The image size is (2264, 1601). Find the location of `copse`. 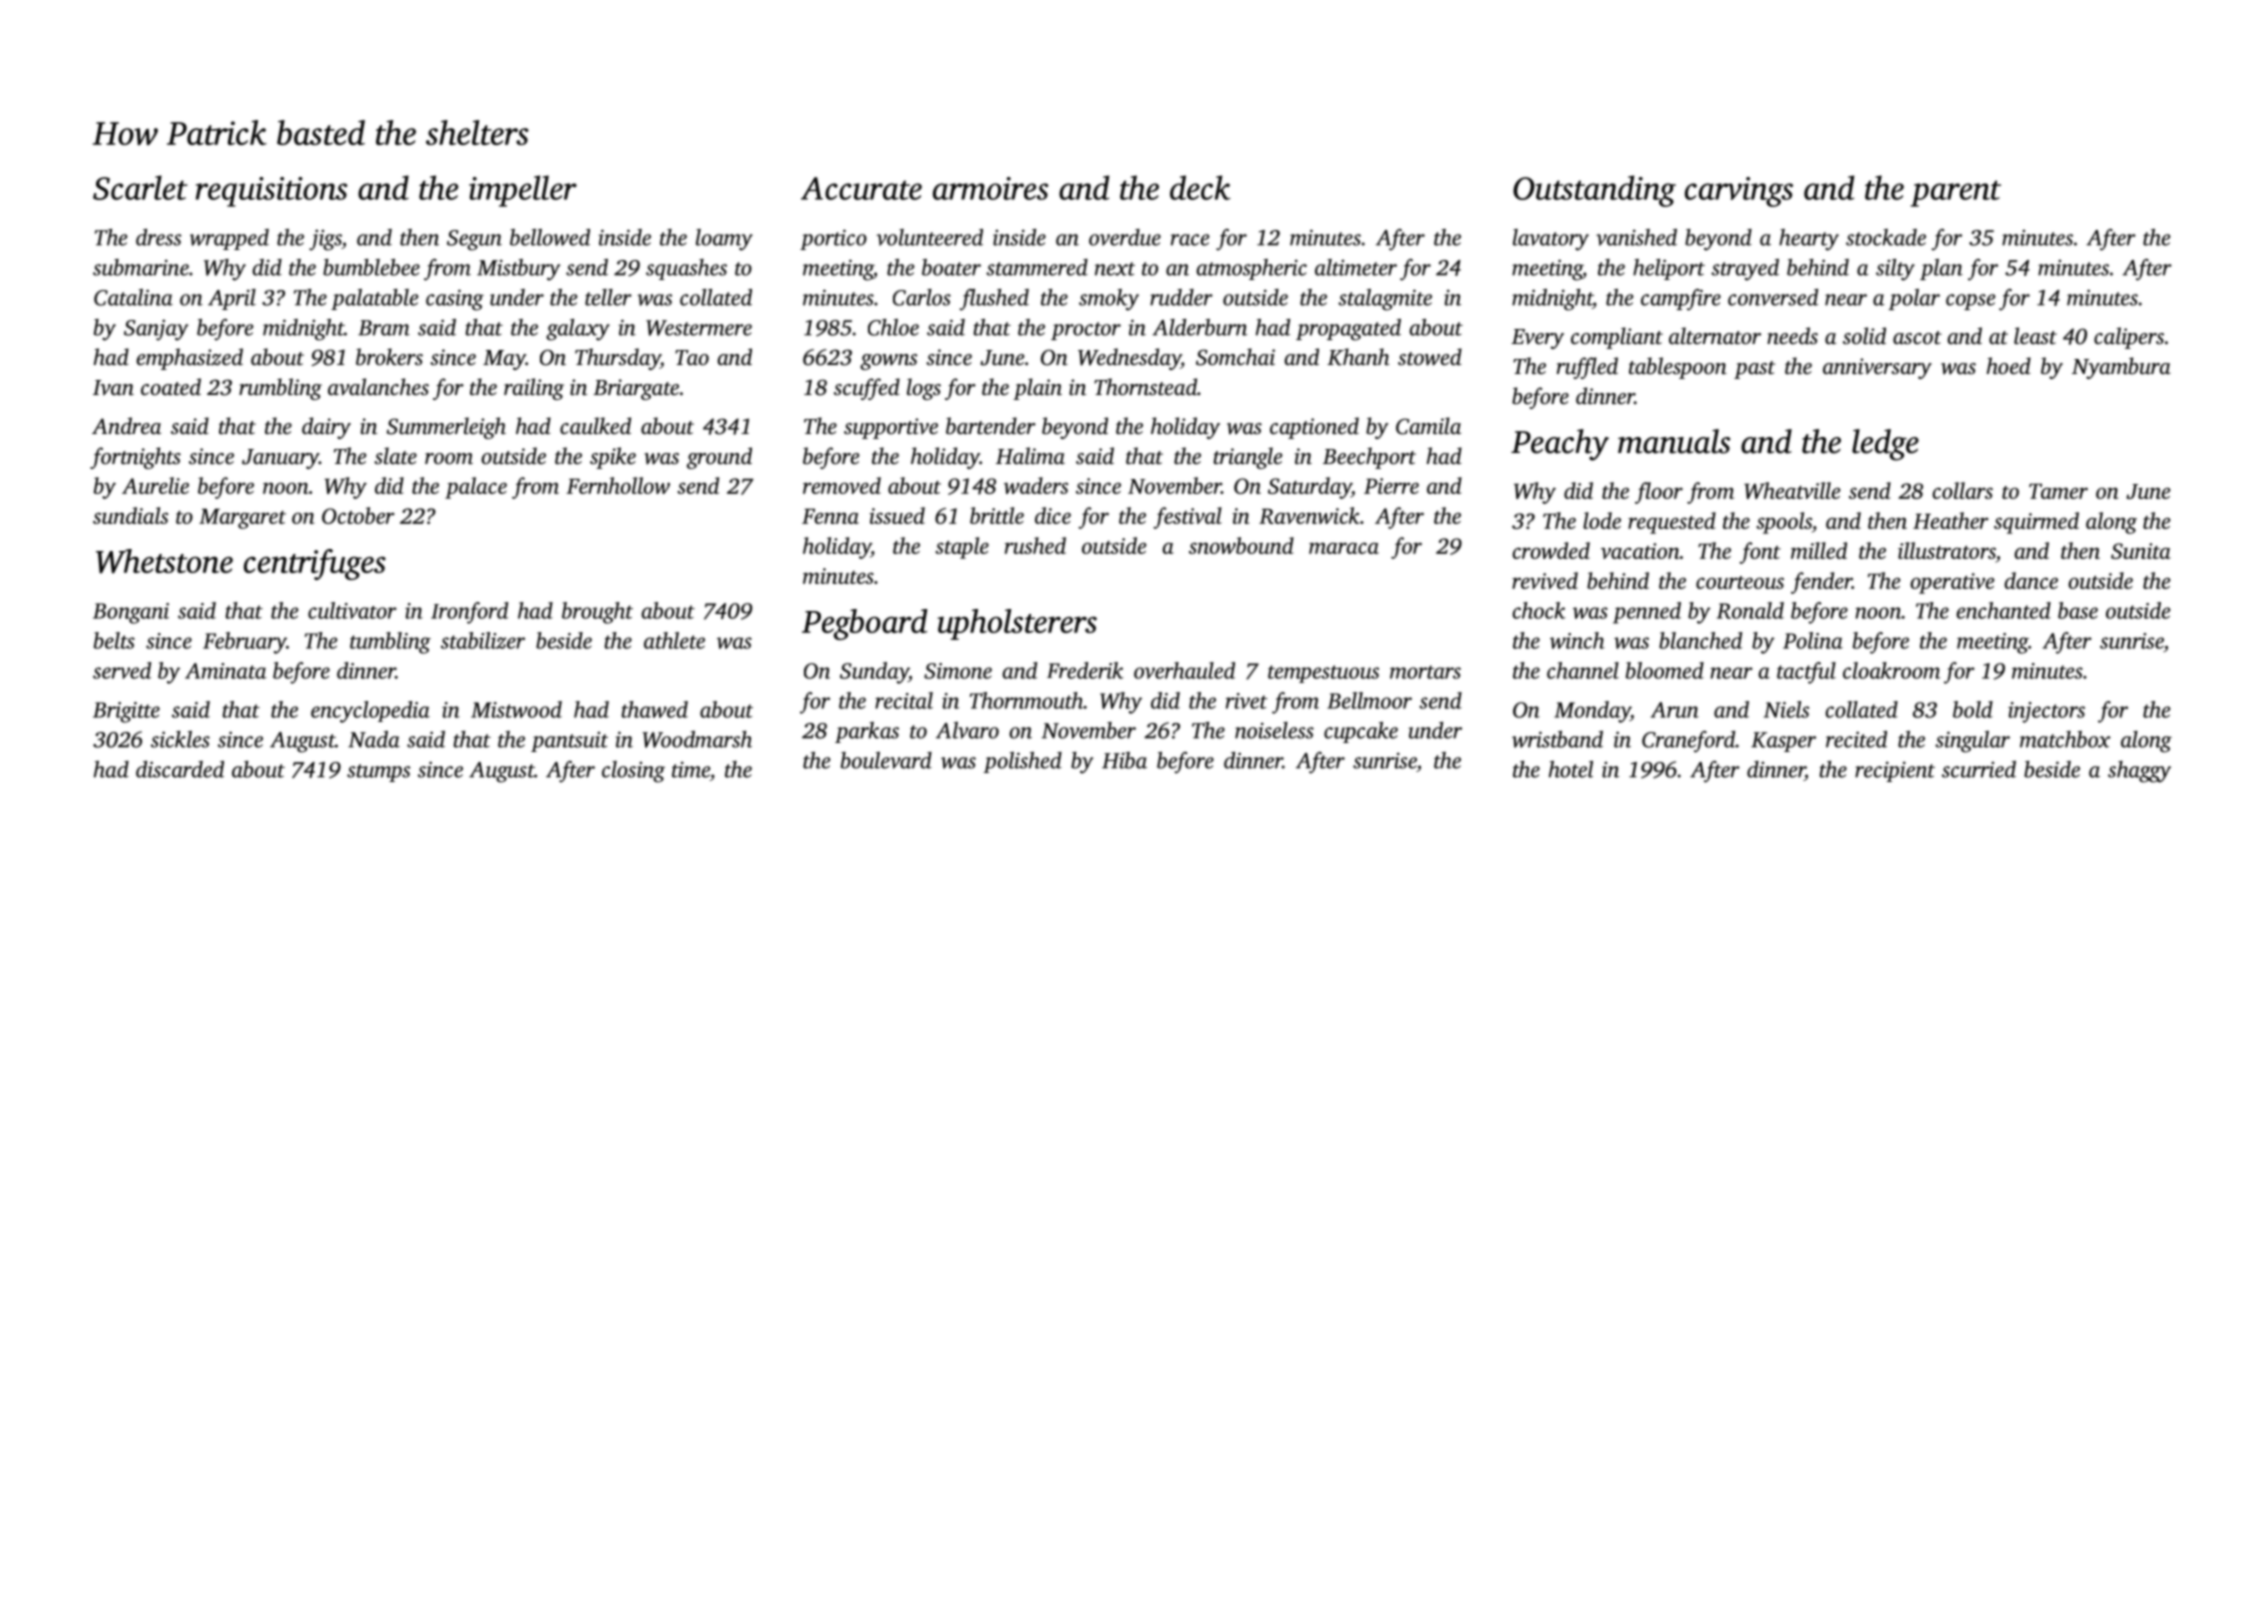

copse is located at coordinates (1971, 302).
